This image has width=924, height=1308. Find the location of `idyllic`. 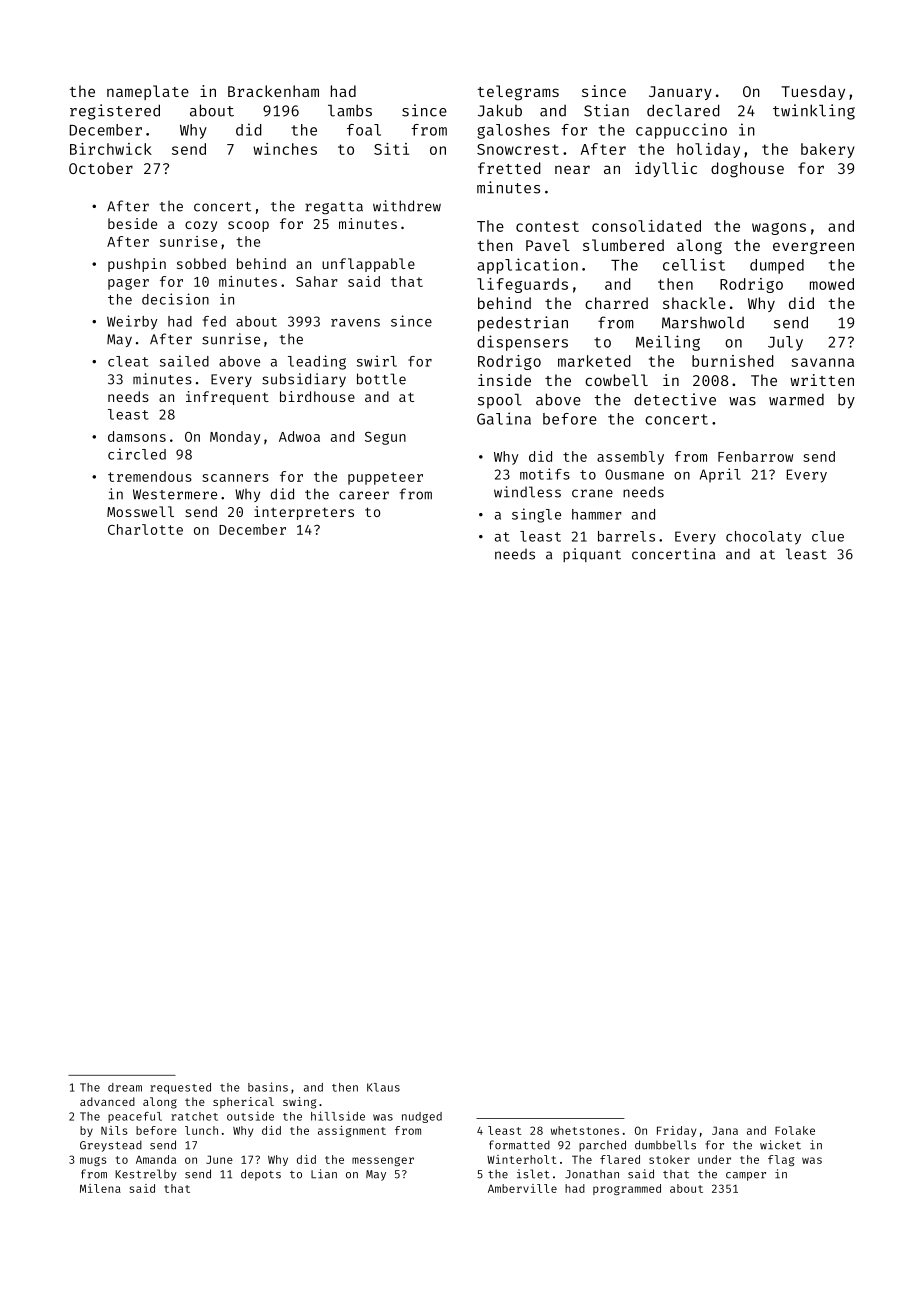

idyllic is located at coordinates (666, 169).
